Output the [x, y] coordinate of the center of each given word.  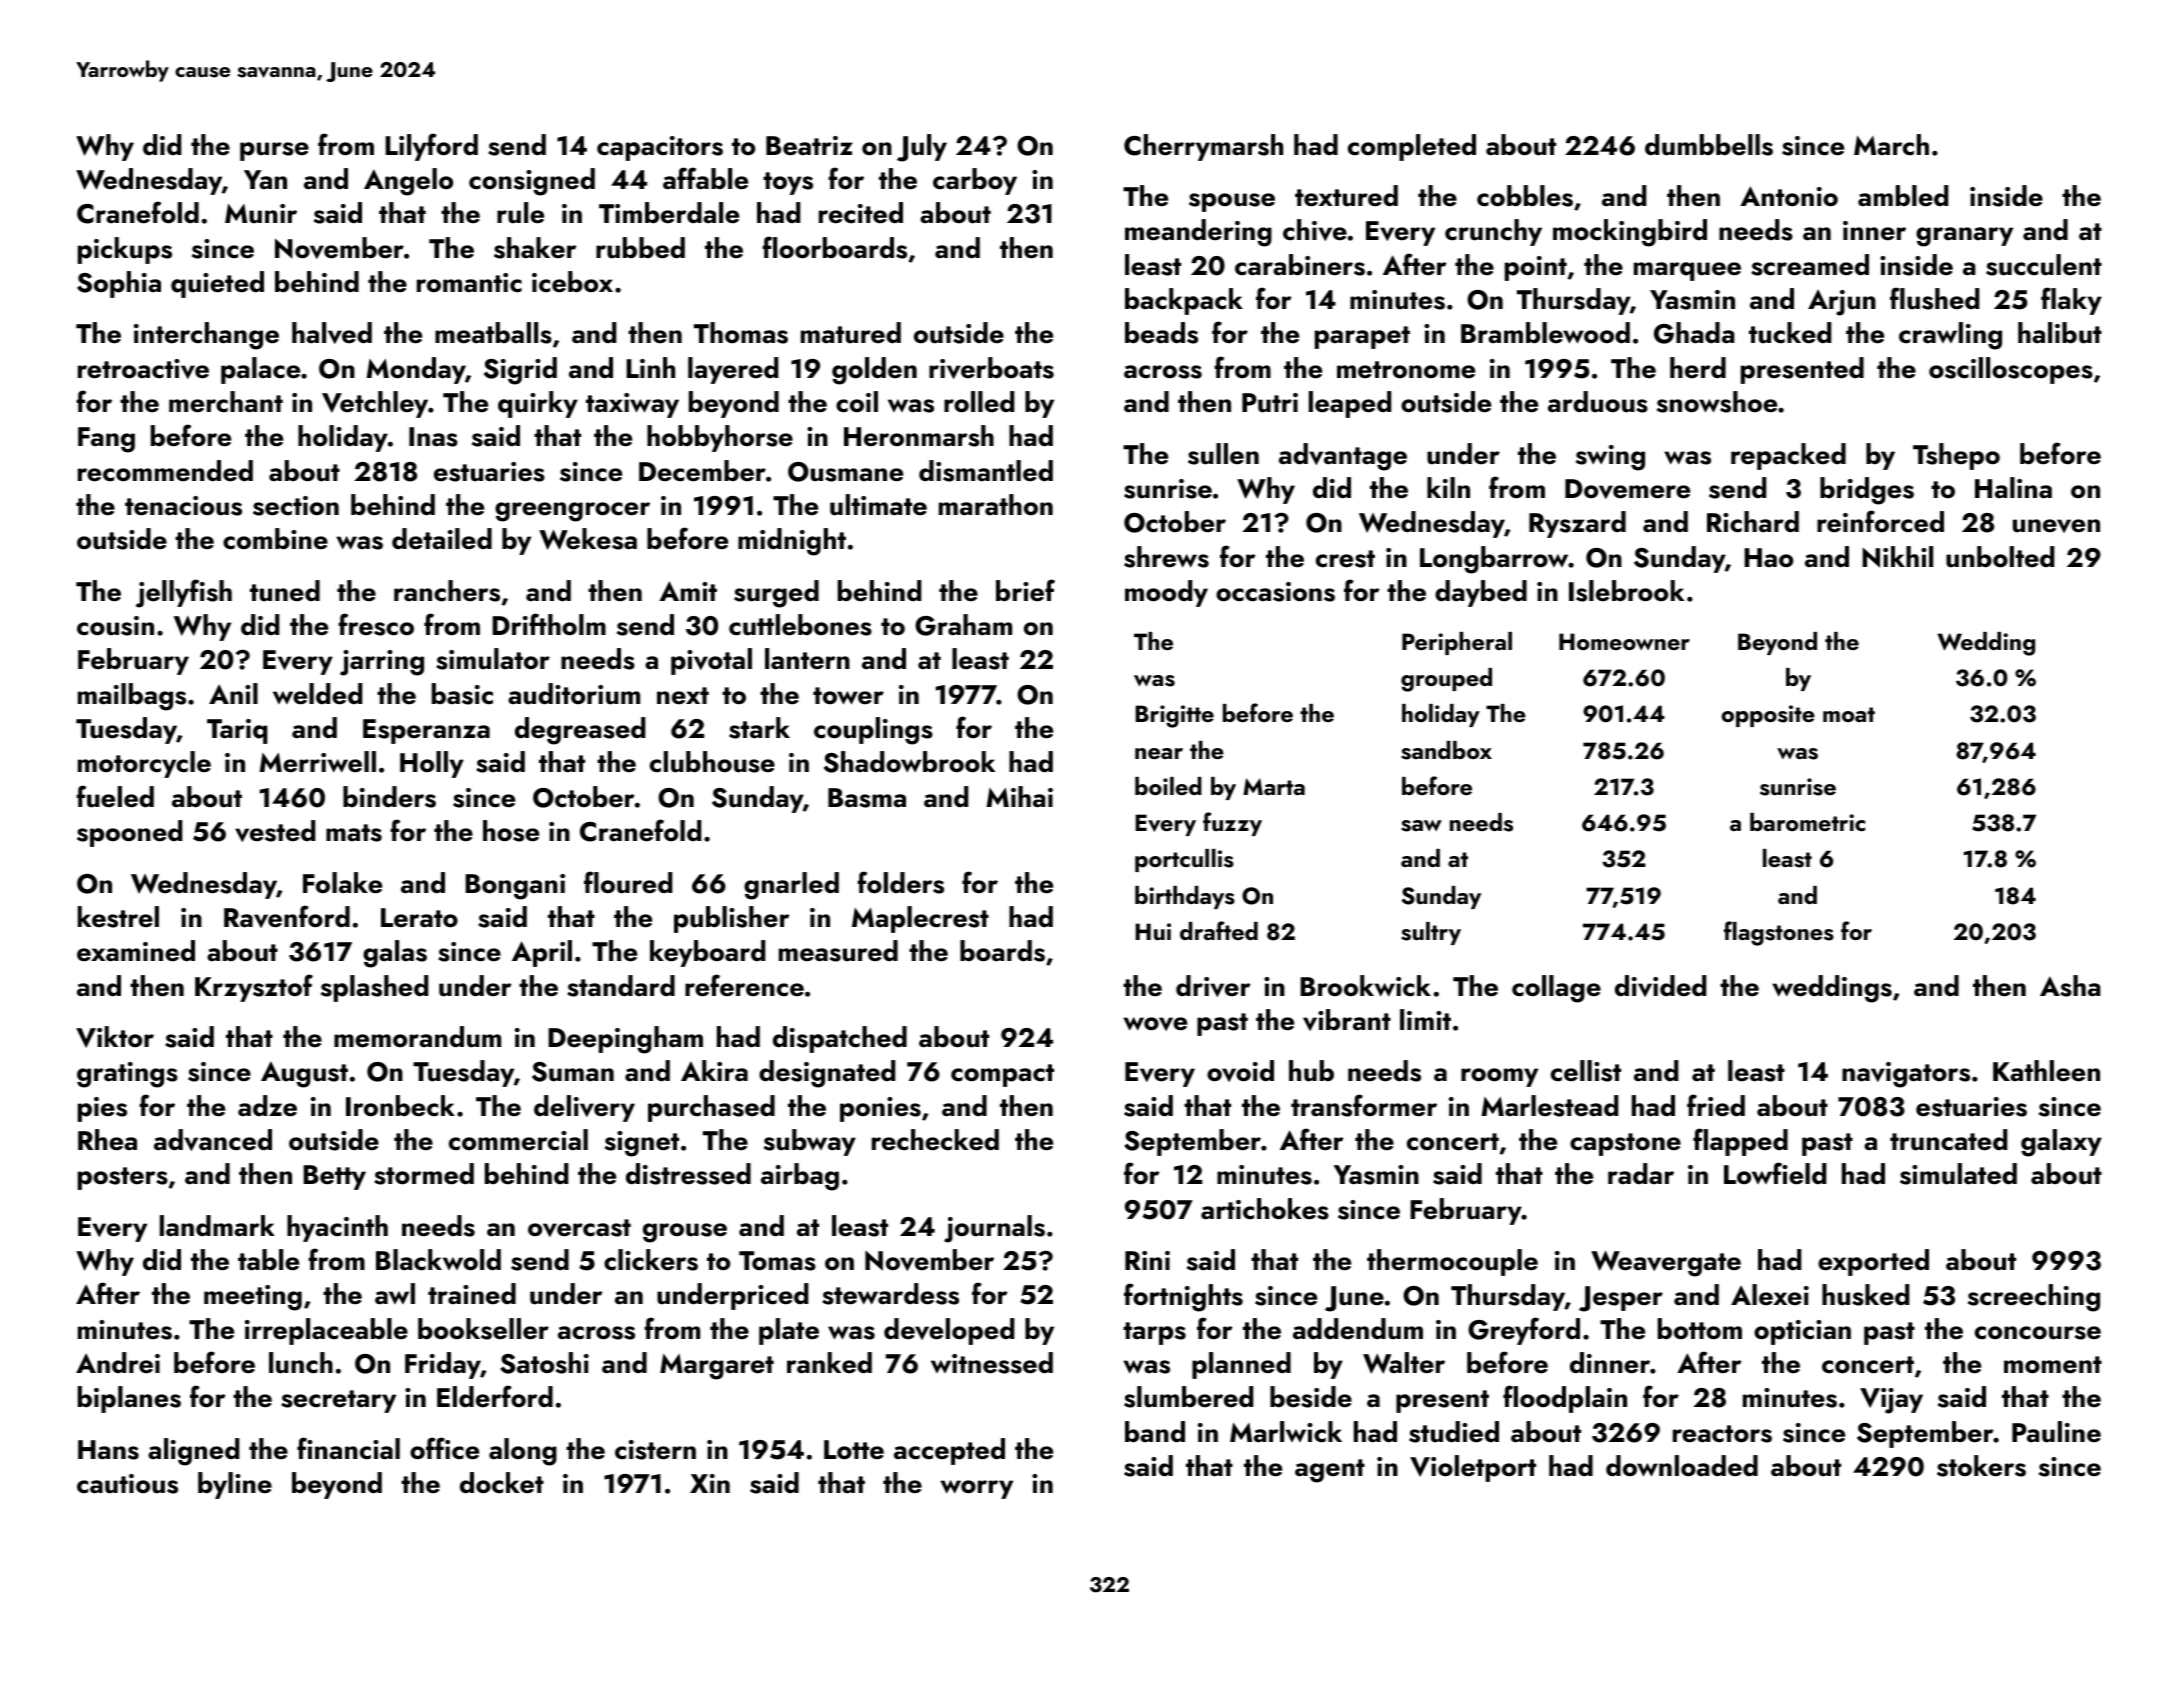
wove [1155, 1024]
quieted [217, 284]
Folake [342, 883]
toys [788, 183]
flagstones [1779, 933]
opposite [1768, 716]
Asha [2070, 986]
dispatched [840, 1039]
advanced [213, 1140]
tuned [285, 591]
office [444, 1448]
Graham [963, 625]
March [1891, 144]
